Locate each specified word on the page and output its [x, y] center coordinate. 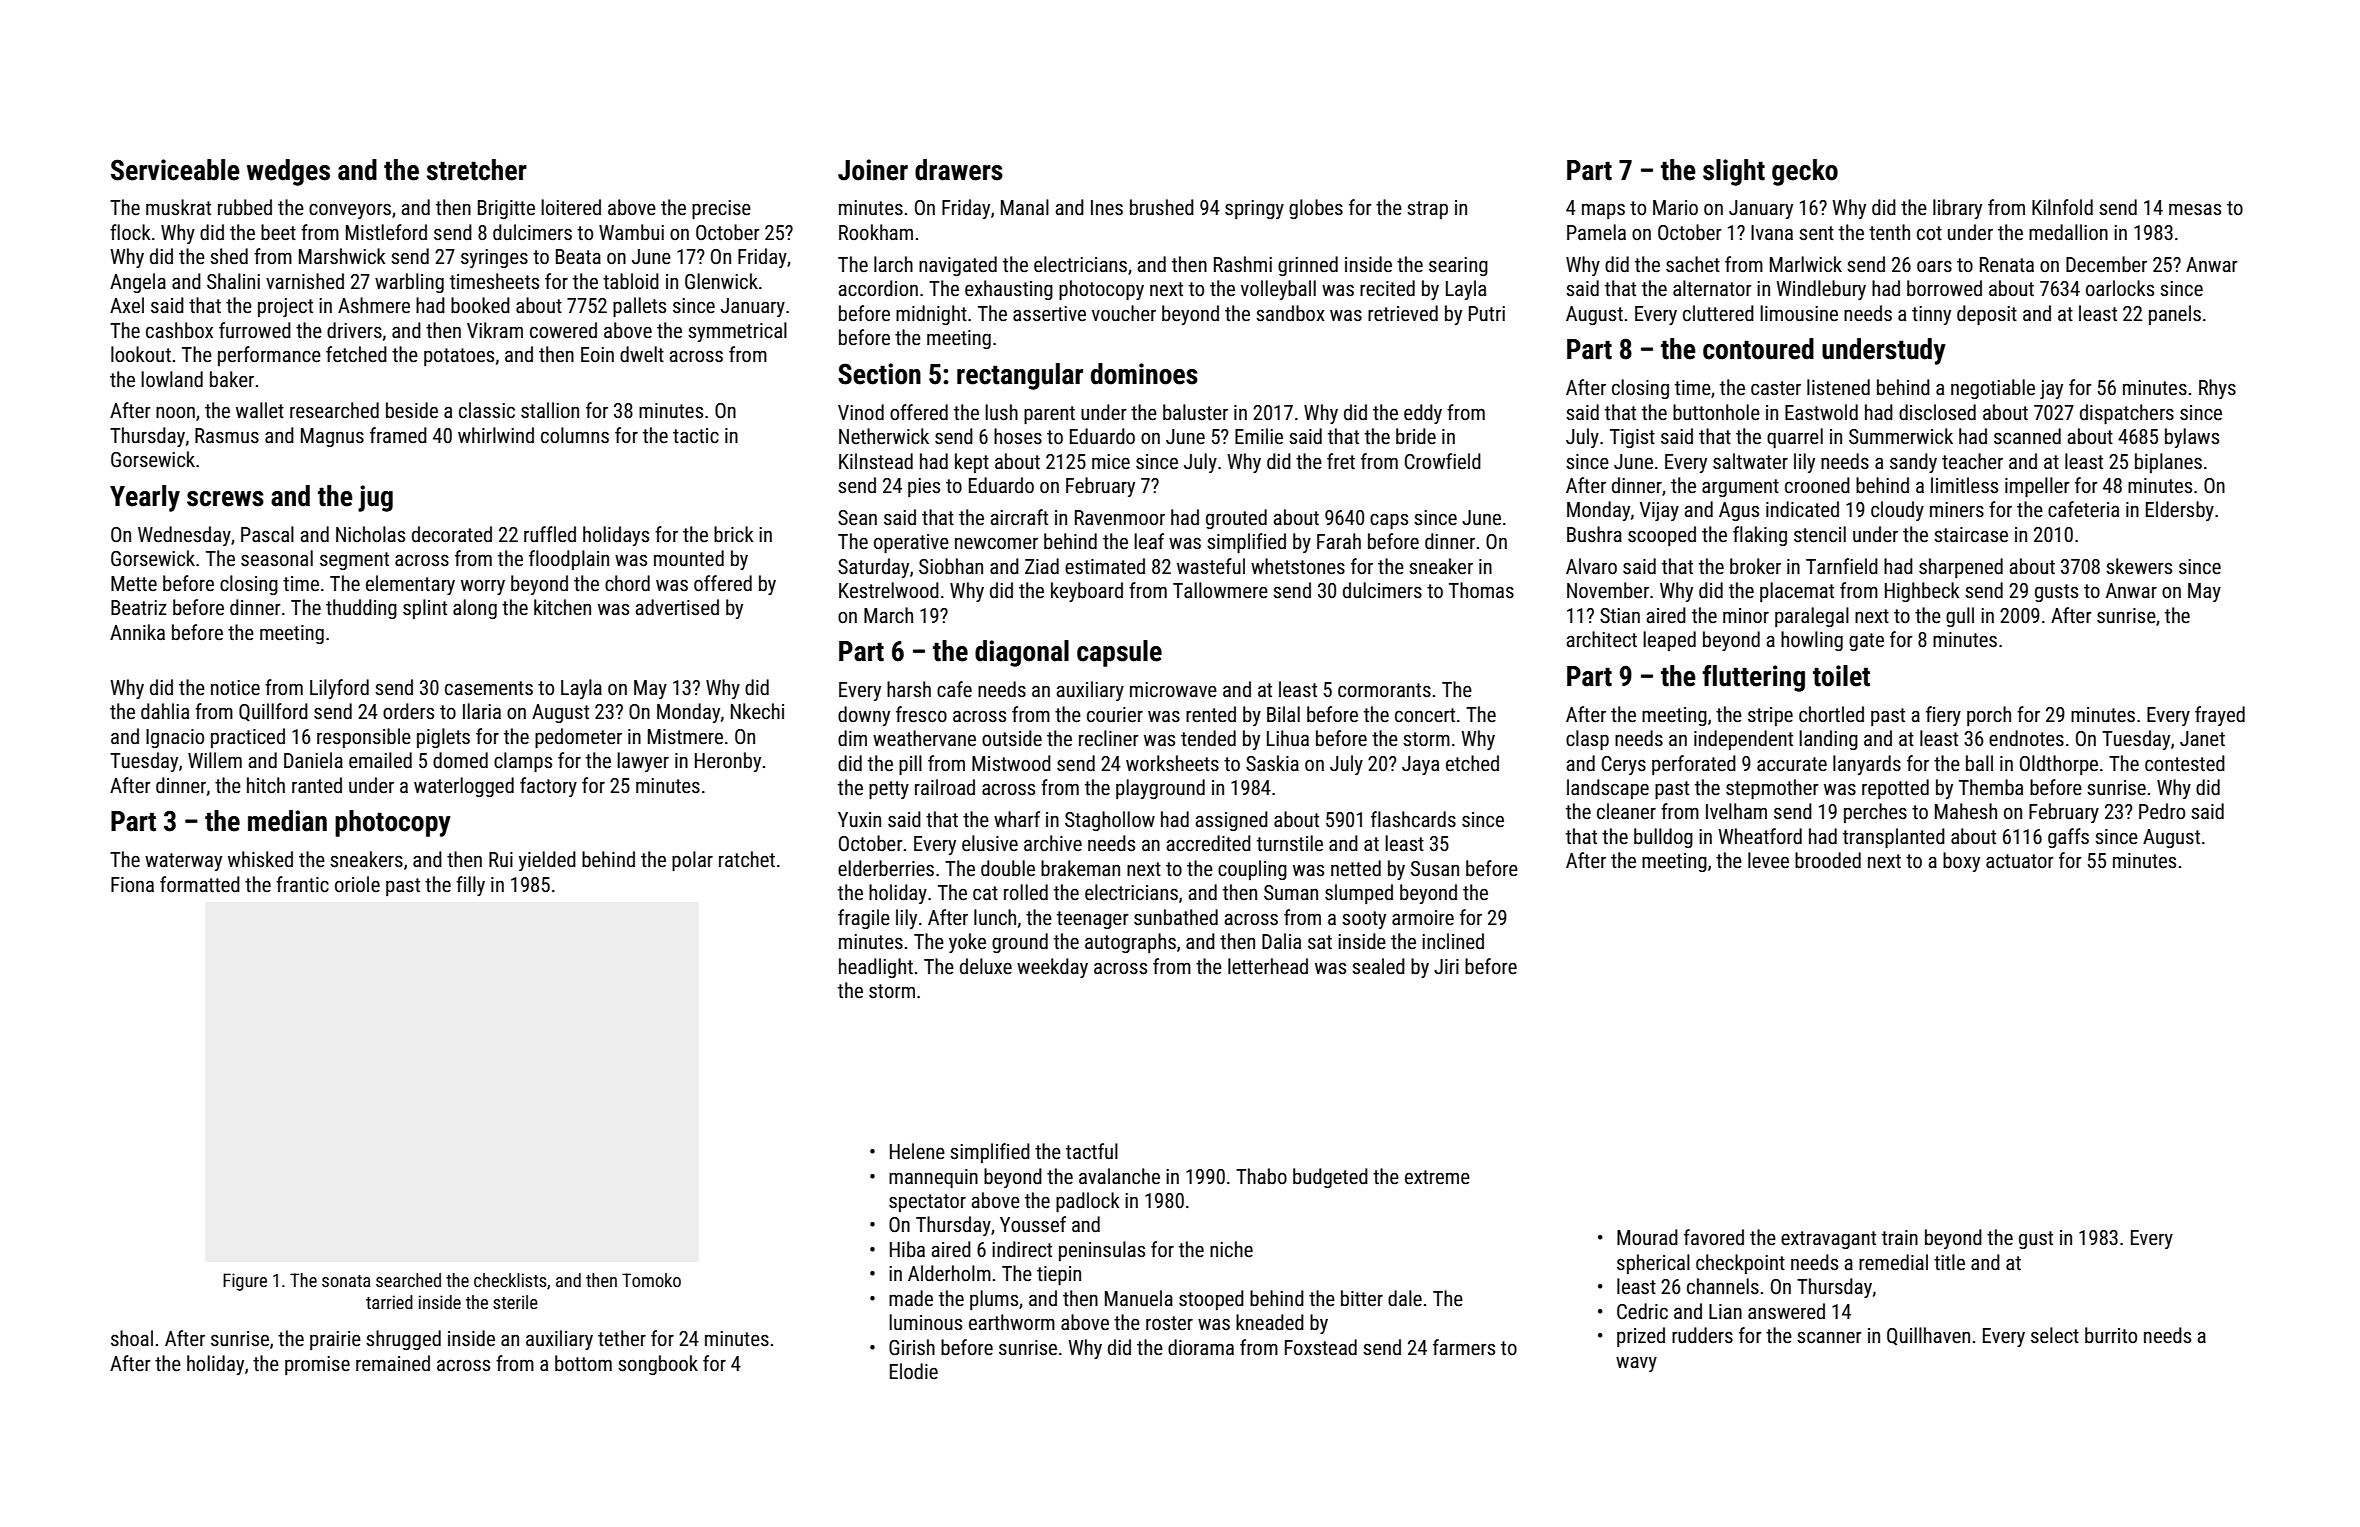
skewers [2139, 566]
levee [1768, 860]
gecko [1805, 172]
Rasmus [227, 436]
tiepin [1059, 1275]
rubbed [245, 207]
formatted [200, 884]
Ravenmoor [1120, 518]
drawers [959, 170]
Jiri [1446, 966]
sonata [346, 1281]
